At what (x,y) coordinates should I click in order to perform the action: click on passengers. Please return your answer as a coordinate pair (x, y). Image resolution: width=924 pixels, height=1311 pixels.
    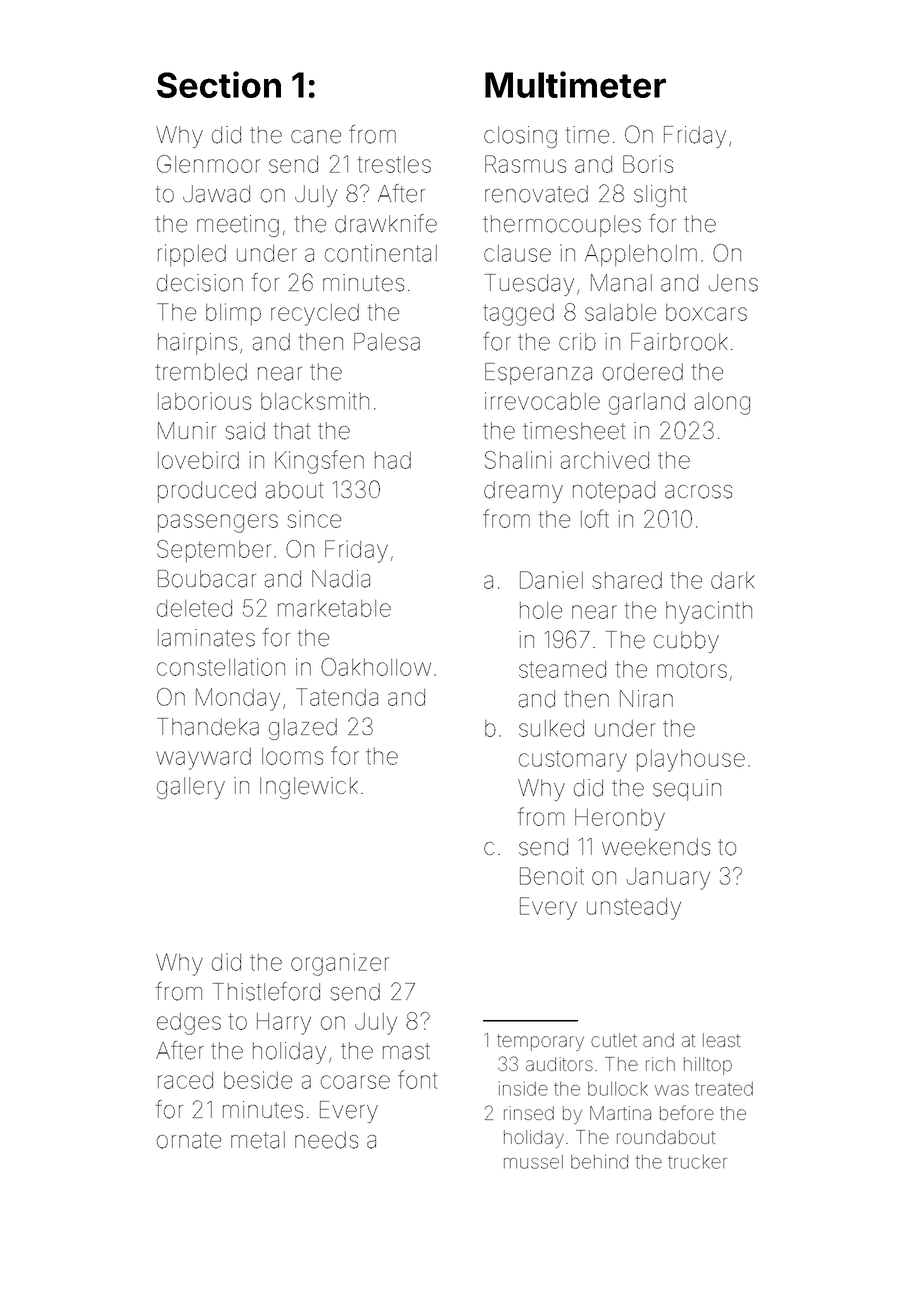
    Looking at the image, I should click on (218, 523).
